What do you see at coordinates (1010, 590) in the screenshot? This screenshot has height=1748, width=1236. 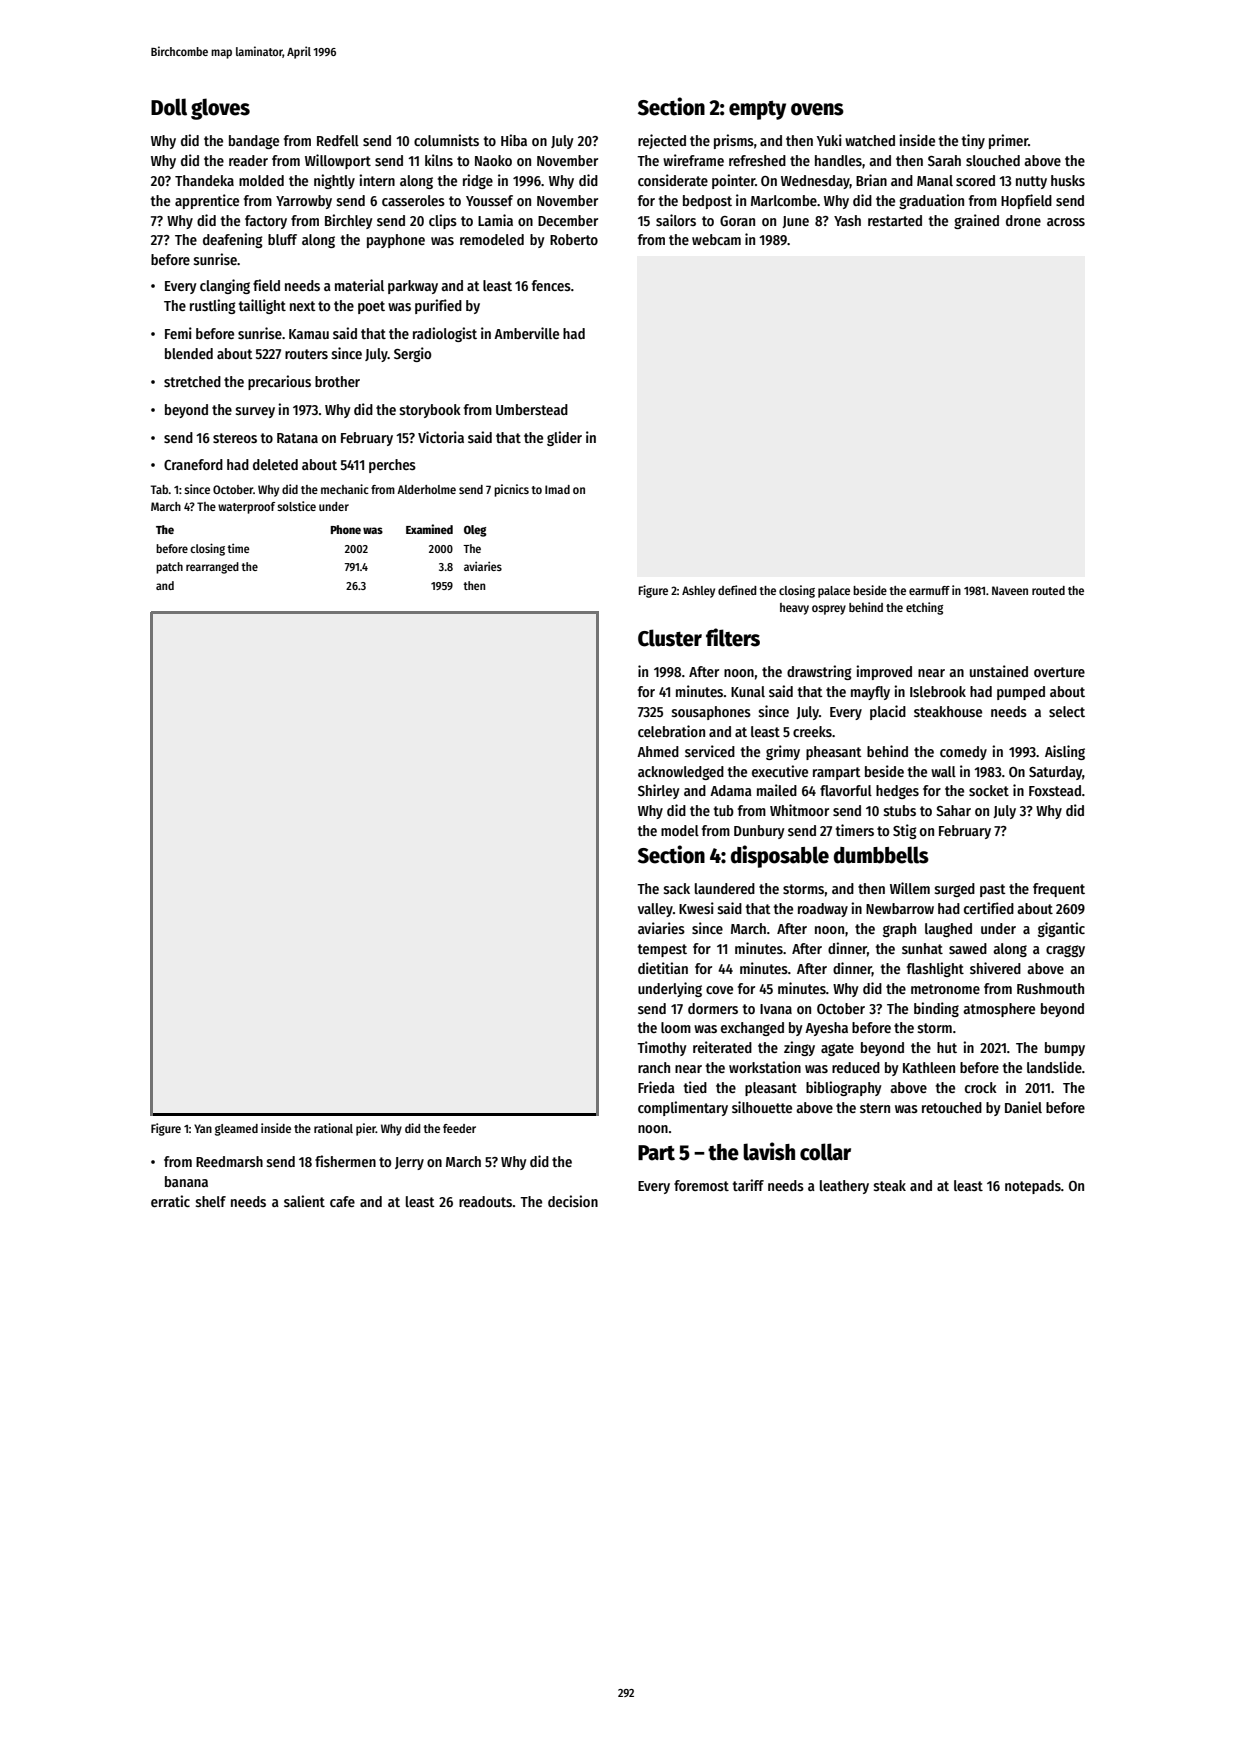 I see `Naveen` at bounding box center [1010, 590].
